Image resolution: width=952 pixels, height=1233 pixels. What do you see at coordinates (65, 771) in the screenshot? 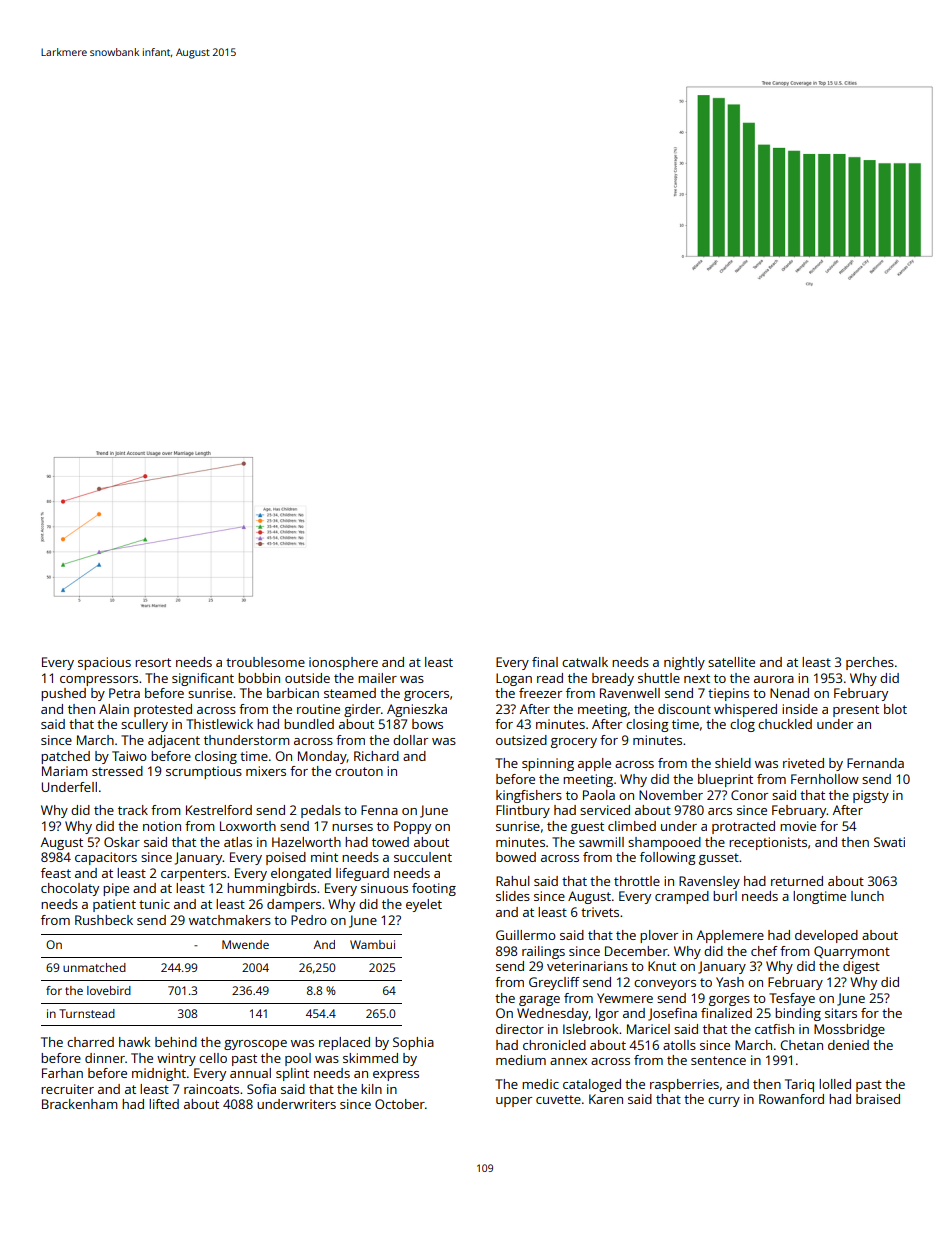
I see `Mariam` at bounding box center [65, 771].
